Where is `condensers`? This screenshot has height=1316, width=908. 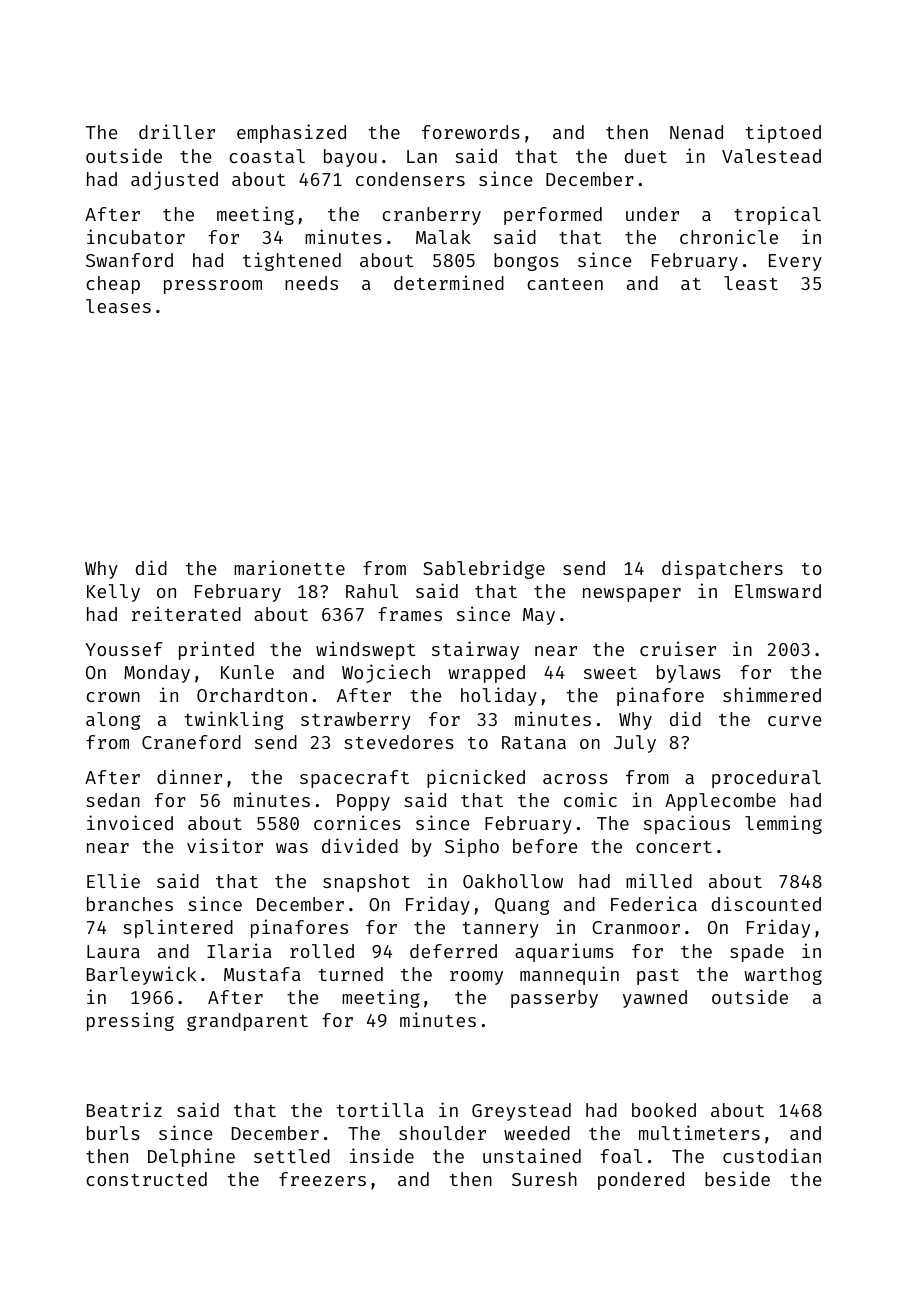
condensers is located at coordinates (410, 179).
